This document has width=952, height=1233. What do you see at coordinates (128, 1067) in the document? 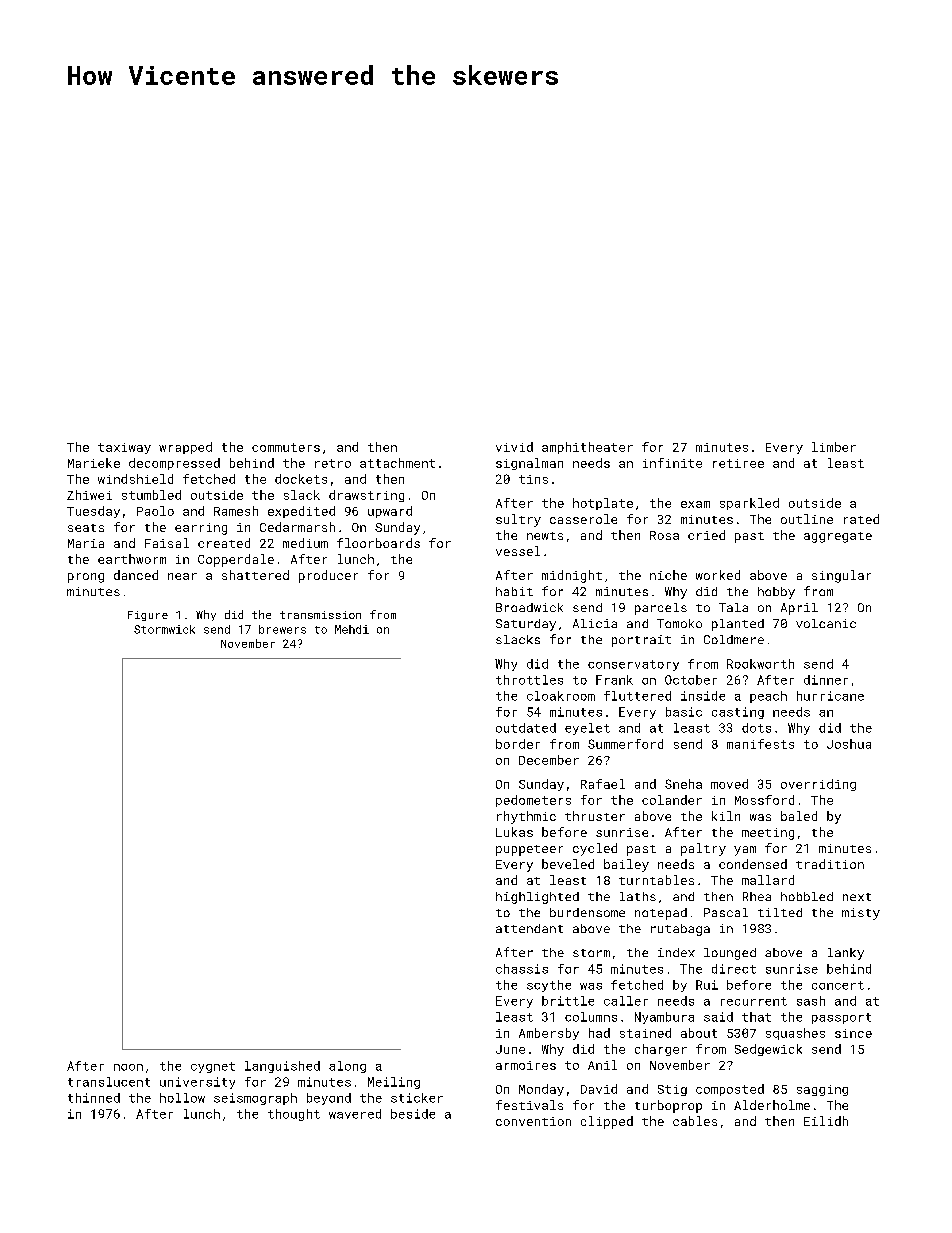
I see `noon` at bounding box center [128, 1067].
